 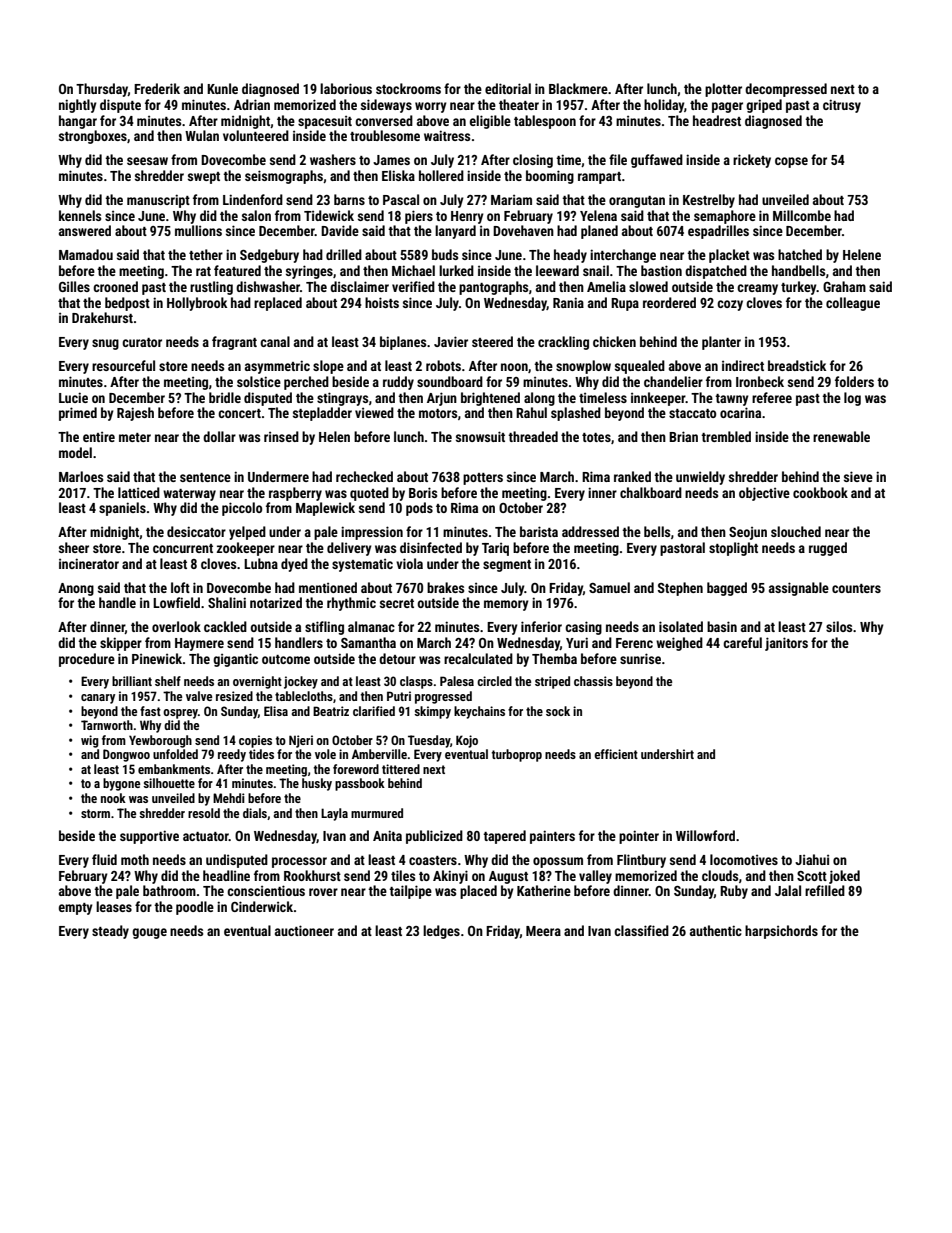 What do you see at coordinates (742, 642) in the document?
I see `careful` at bounding box center [742, 642].
